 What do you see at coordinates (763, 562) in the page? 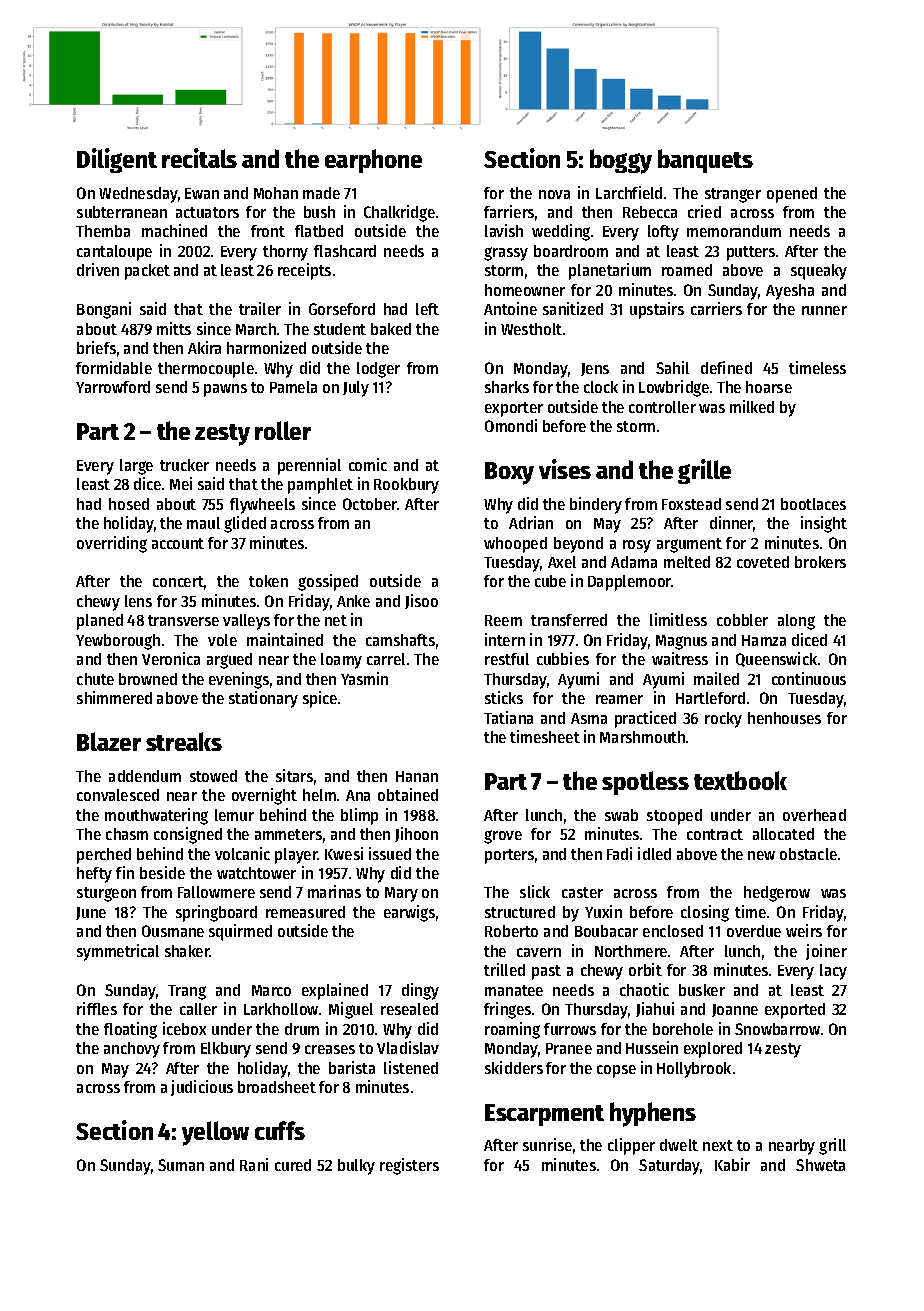
I see `coveted` at bounding box center [763, 562].
